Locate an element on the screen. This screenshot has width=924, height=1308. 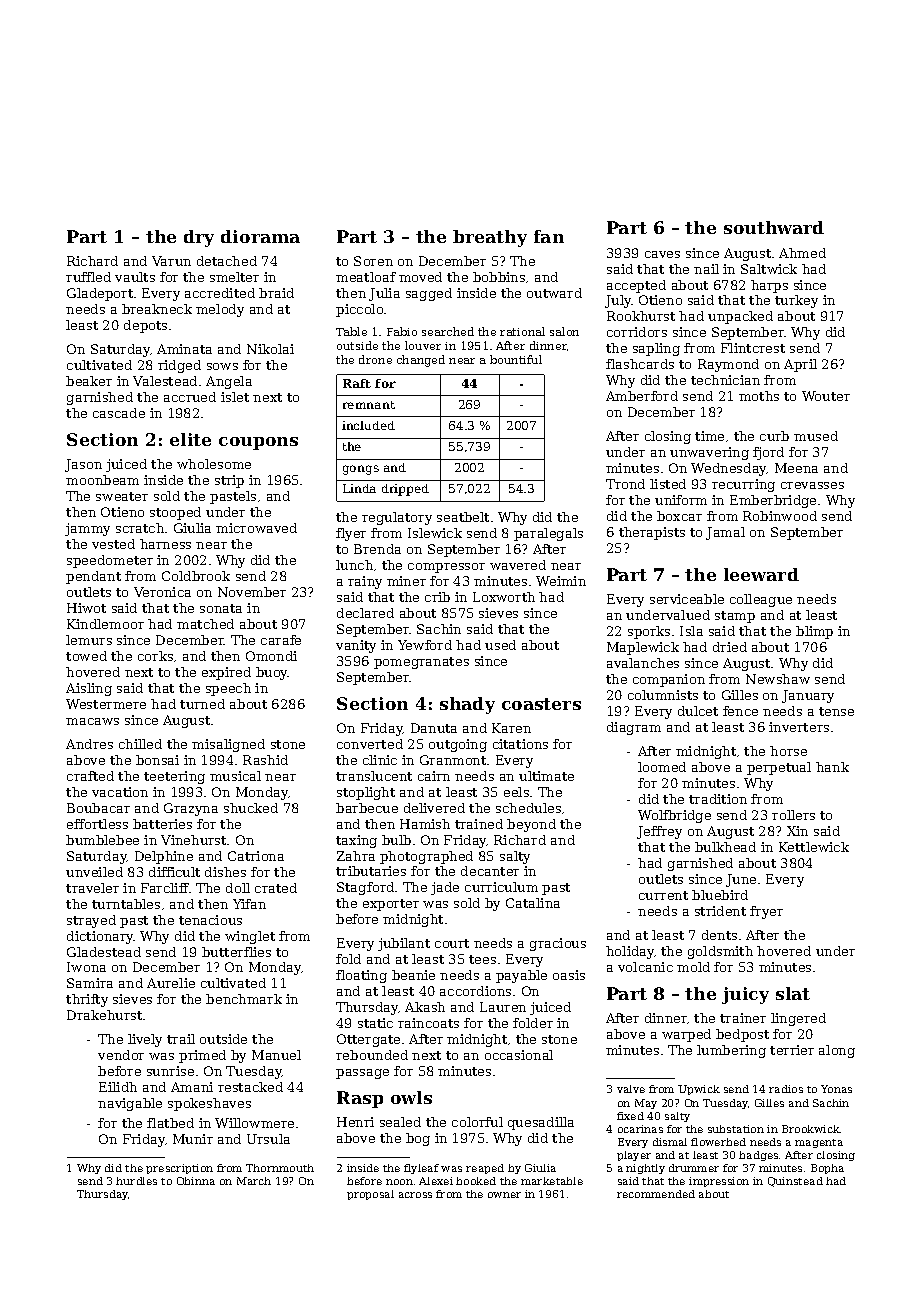
proposal is located at coordinates (370, 1195).
